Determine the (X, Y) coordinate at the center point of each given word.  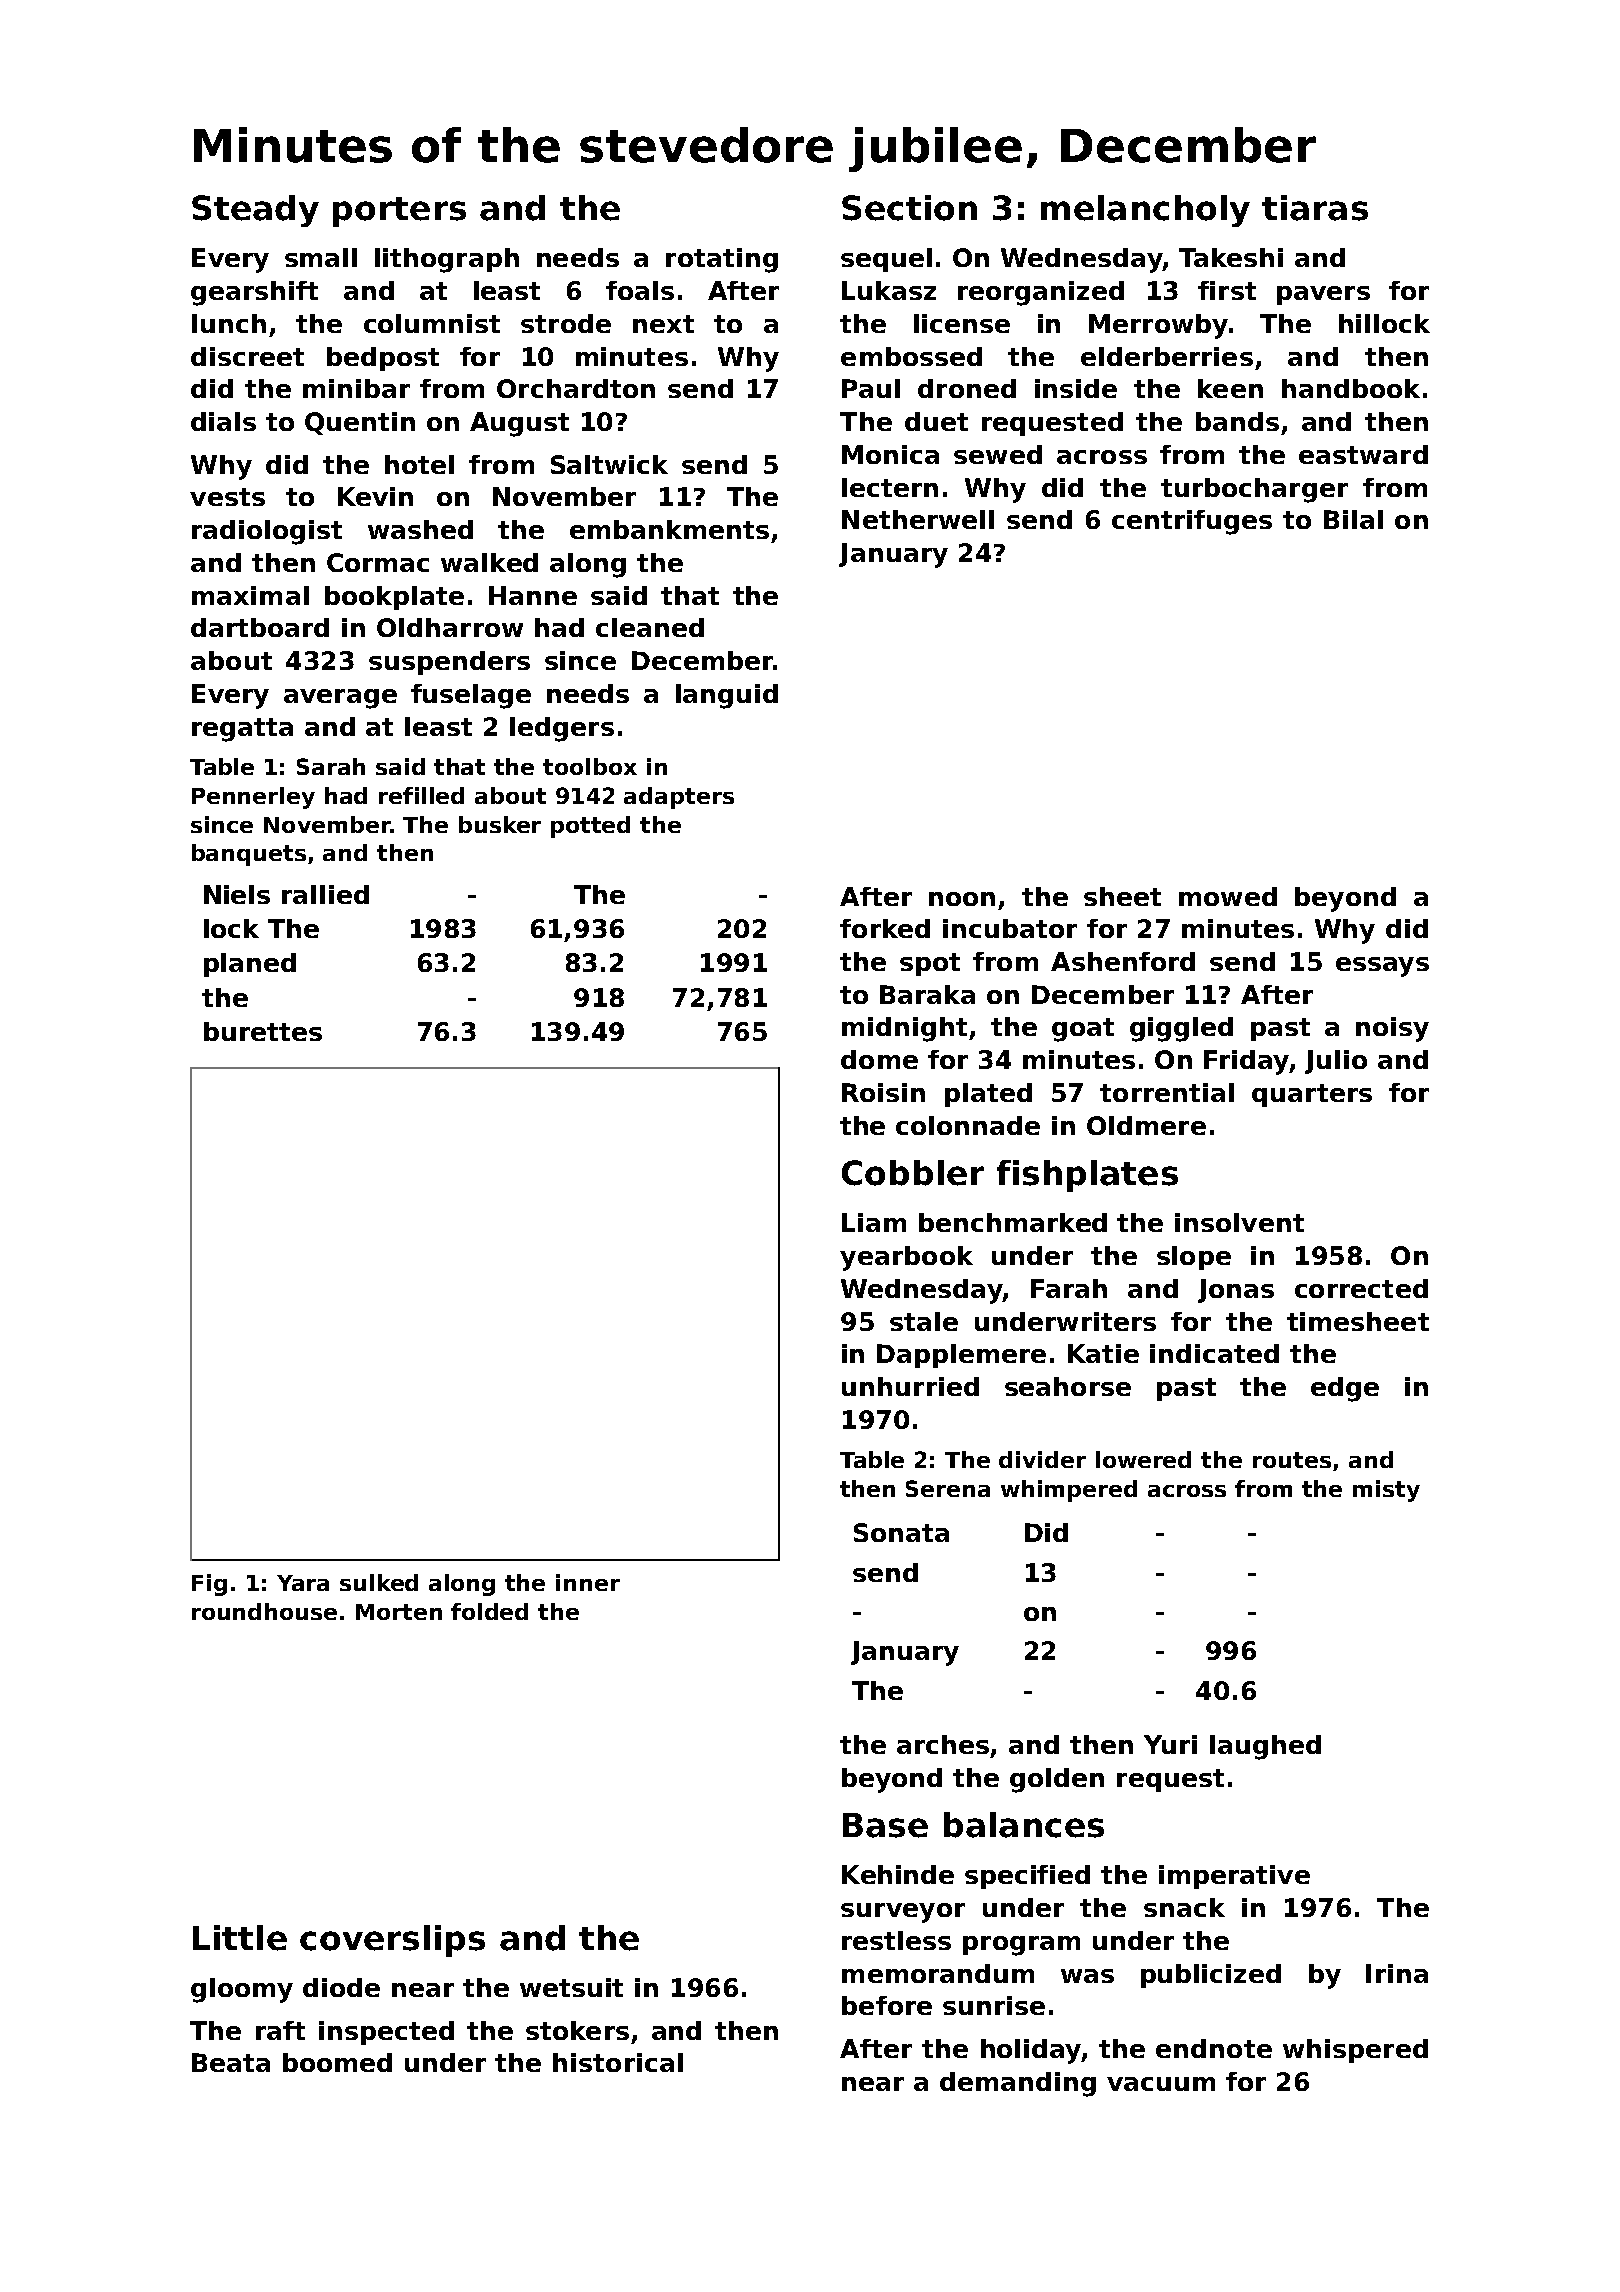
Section (909, 208)
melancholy (1145, 211)
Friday (1246, 1062)
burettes (263, 1031)
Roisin (883, 1092)
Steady (255, 211)
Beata (231, 2062)
